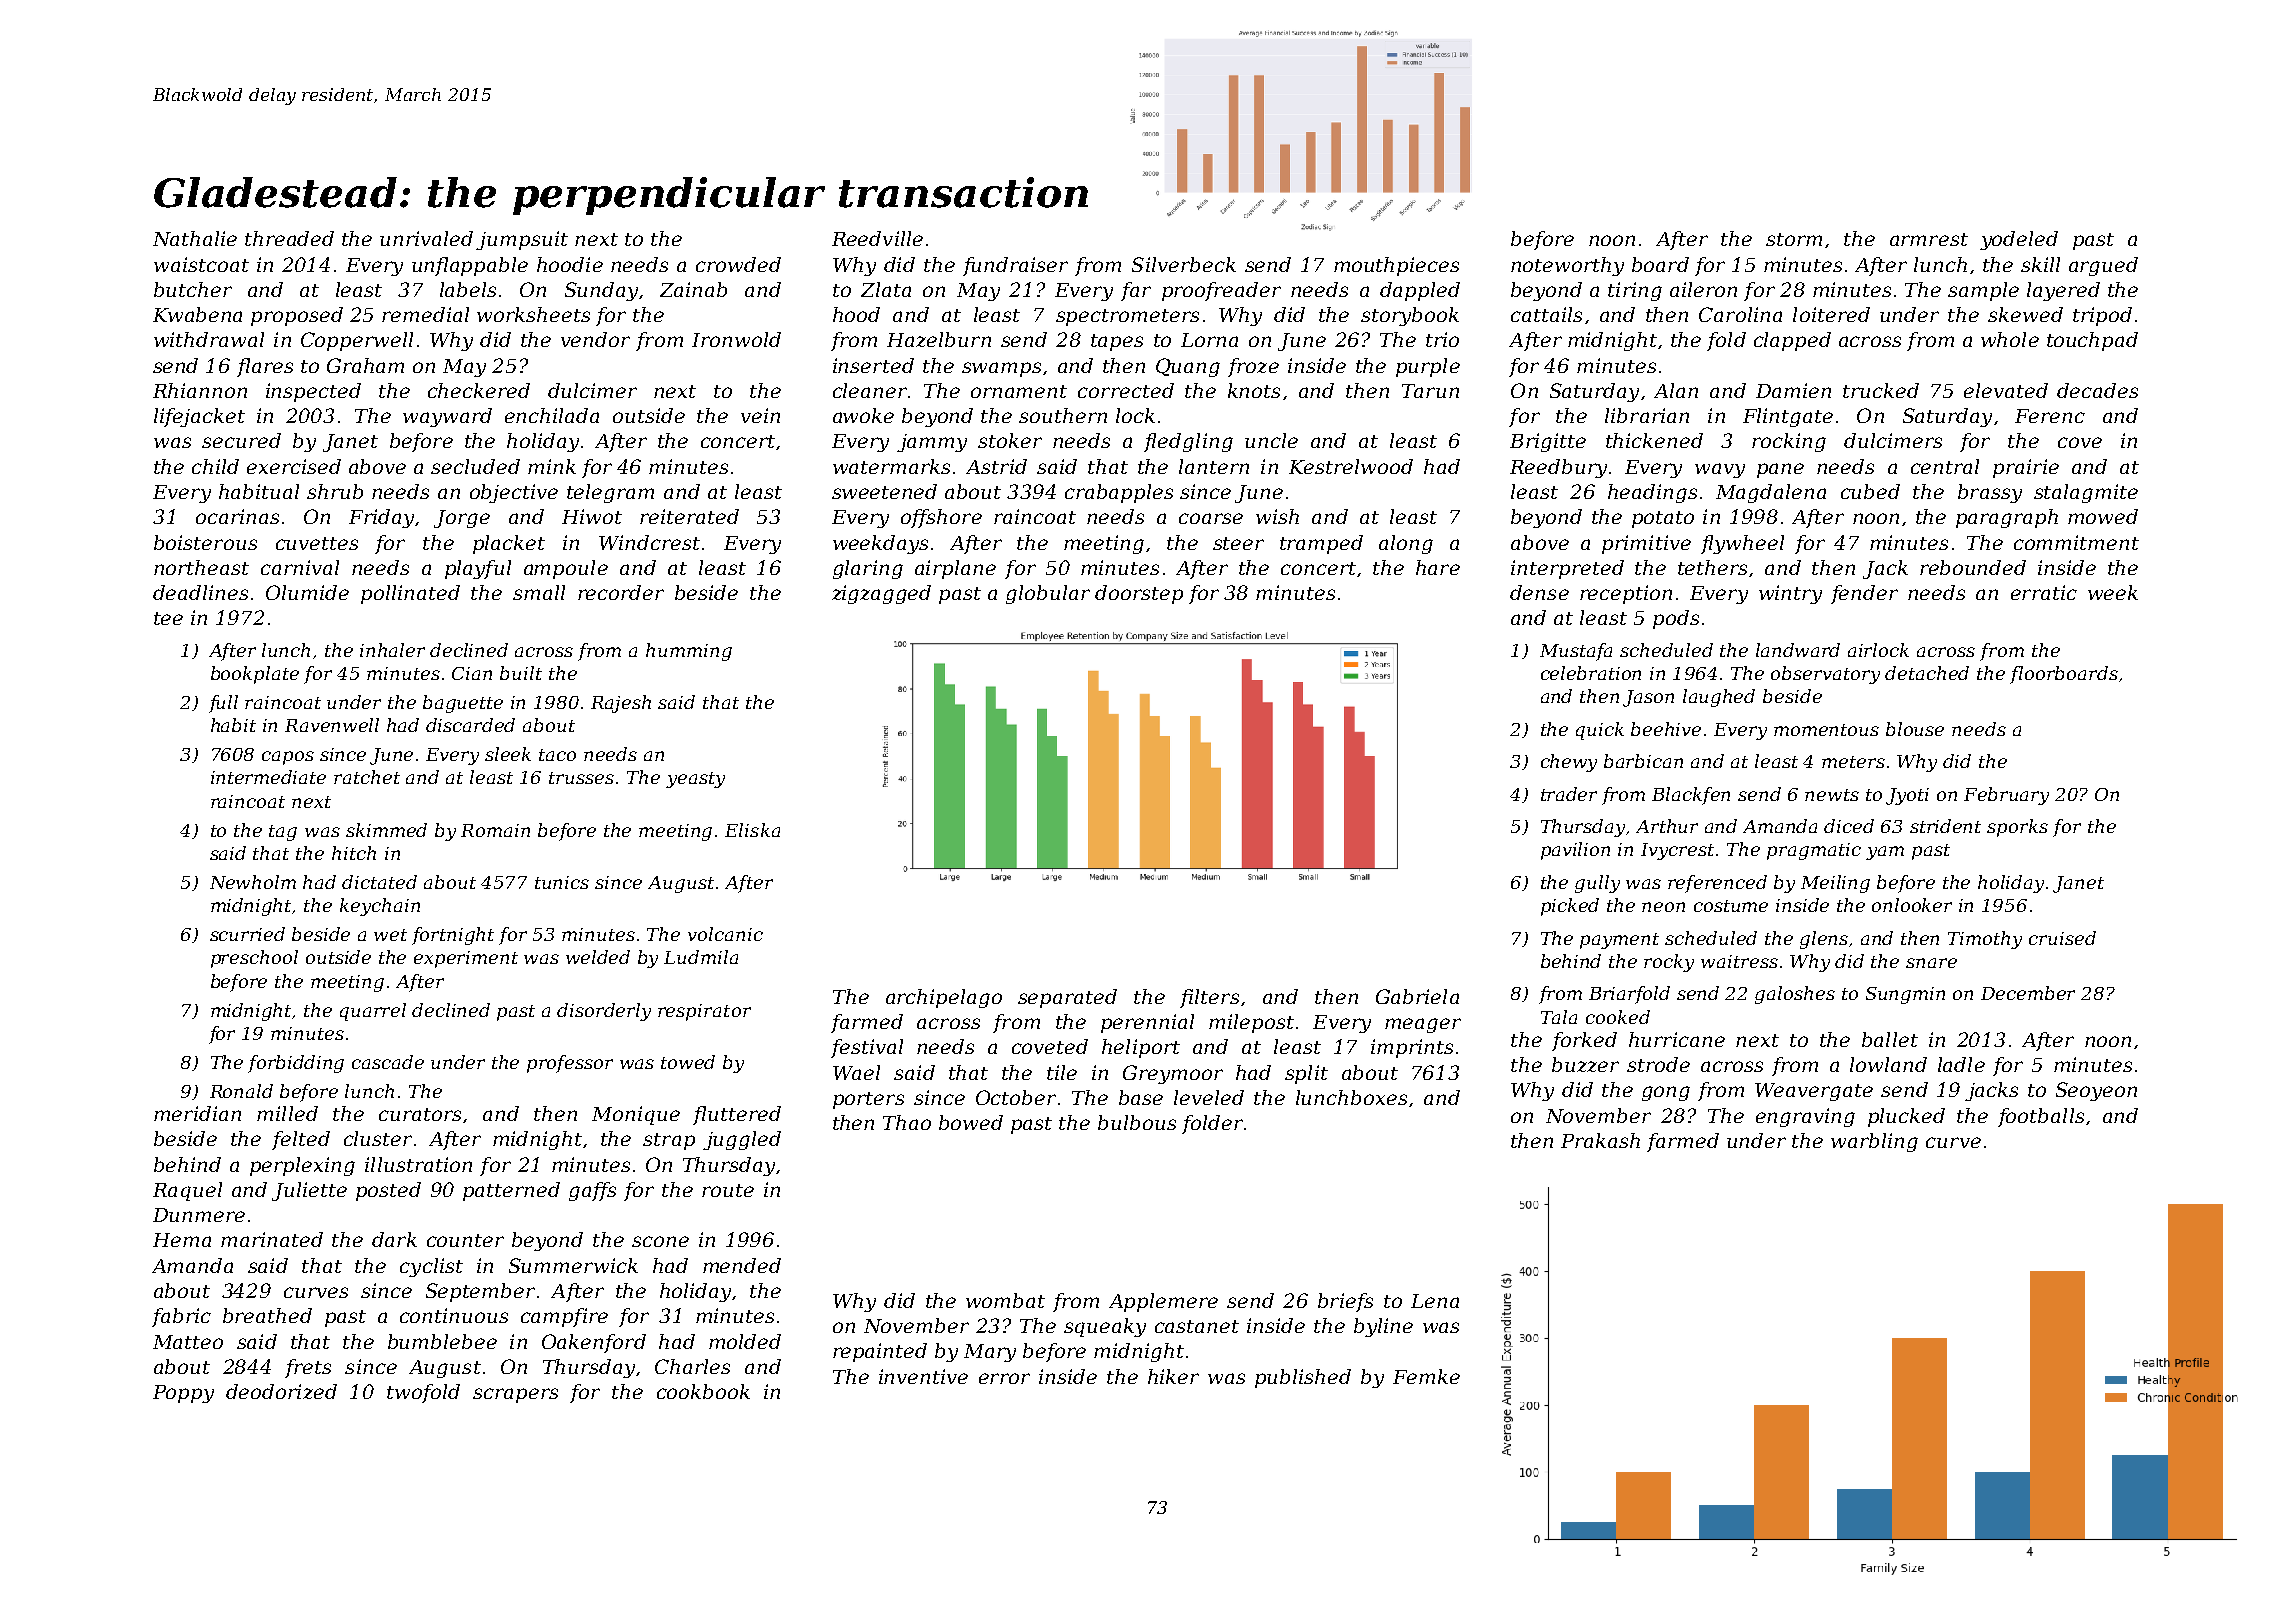  I want to click on full, so click(223, 704).
